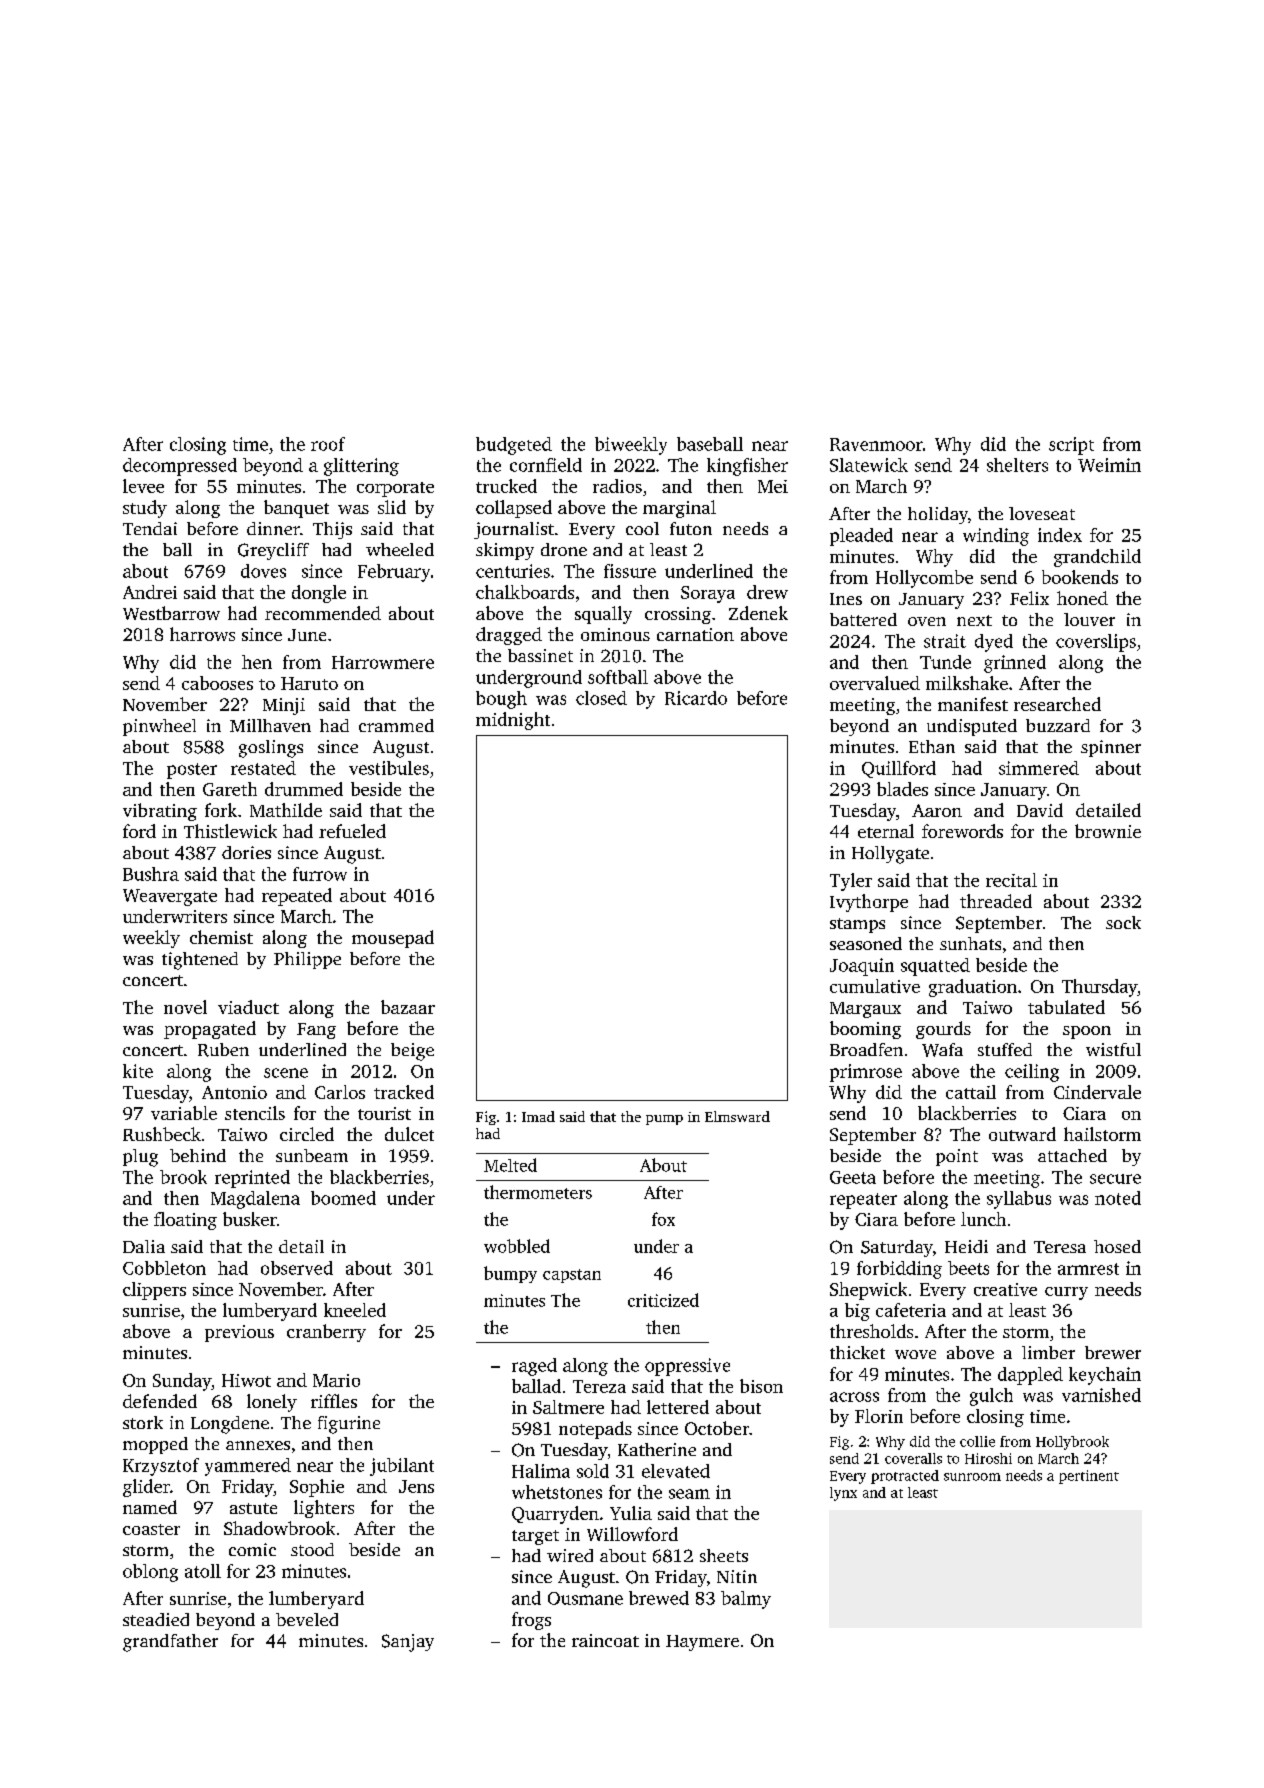  I want to click on Haymere, so click(702, 1643).
